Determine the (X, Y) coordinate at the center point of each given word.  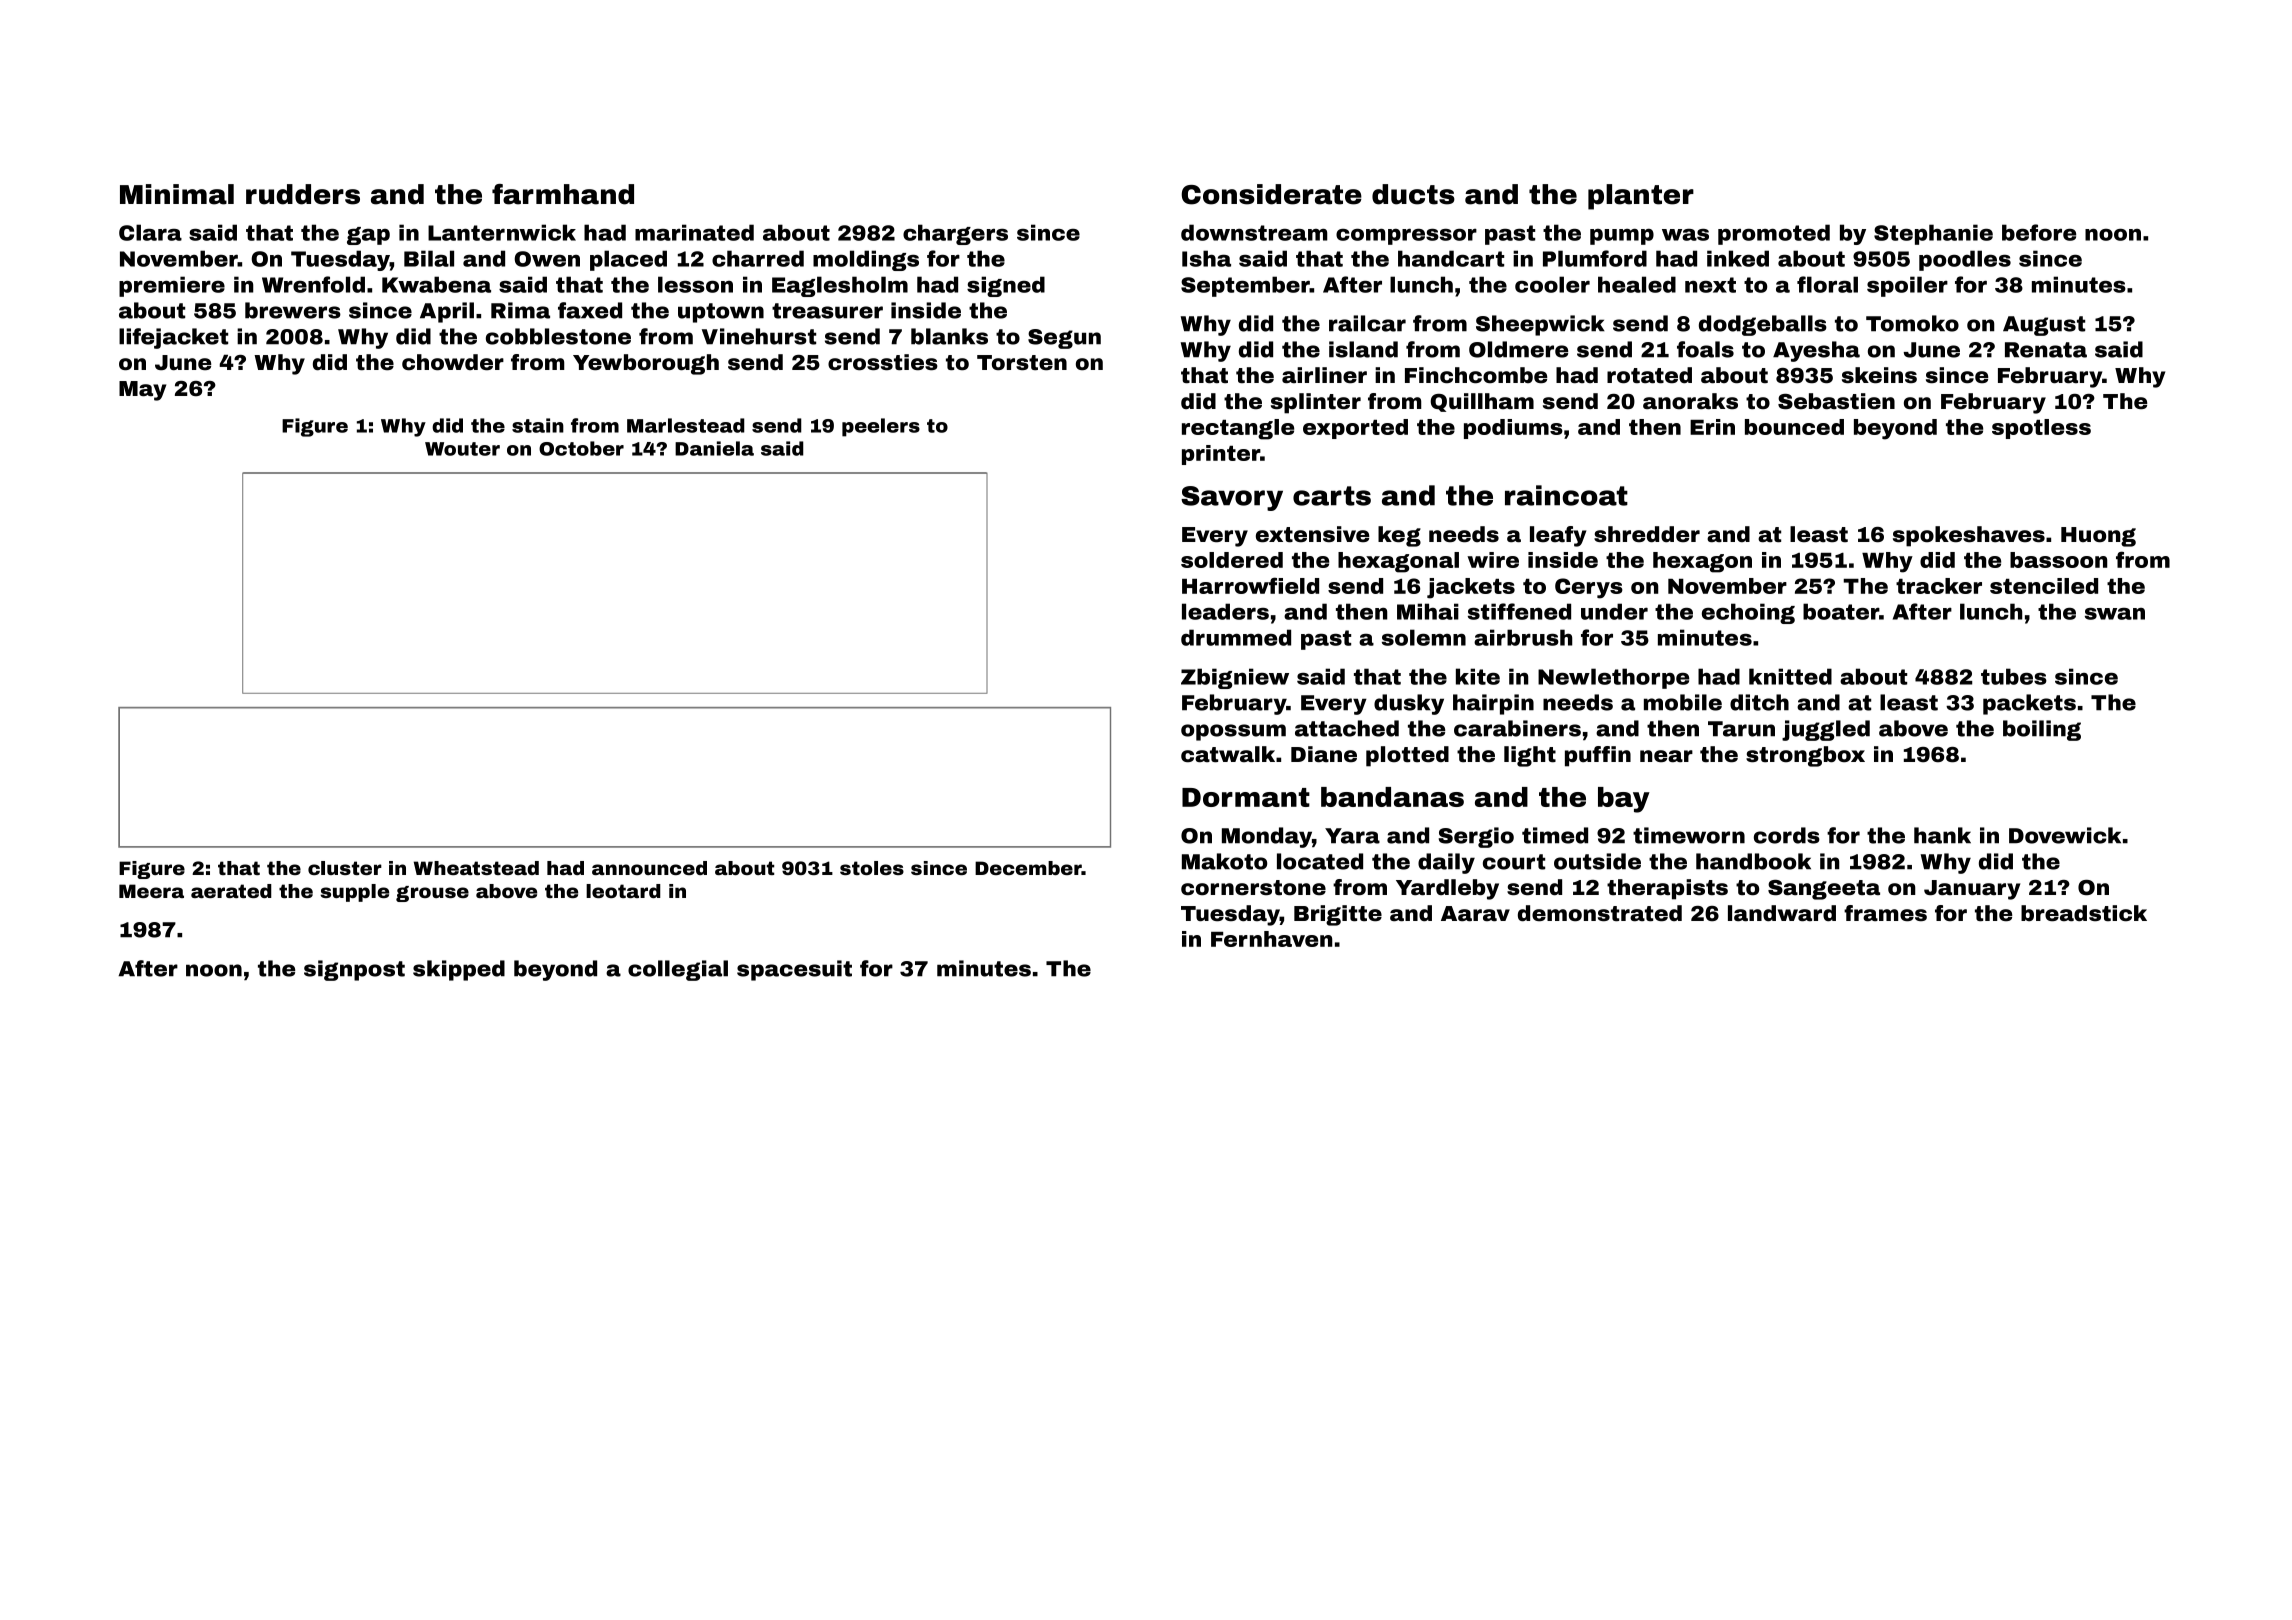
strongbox (1805, 756)
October (581, 448)
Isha (1206, 258)
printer (1221, 455)
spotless (2041, 429)
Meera (151, 891)
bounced (1794, 427)
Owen (547, 259)
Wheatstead (476, 868)
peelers (881, 427)
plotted (1407, 756)
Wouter (462, 449)
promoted (1774, 234)
